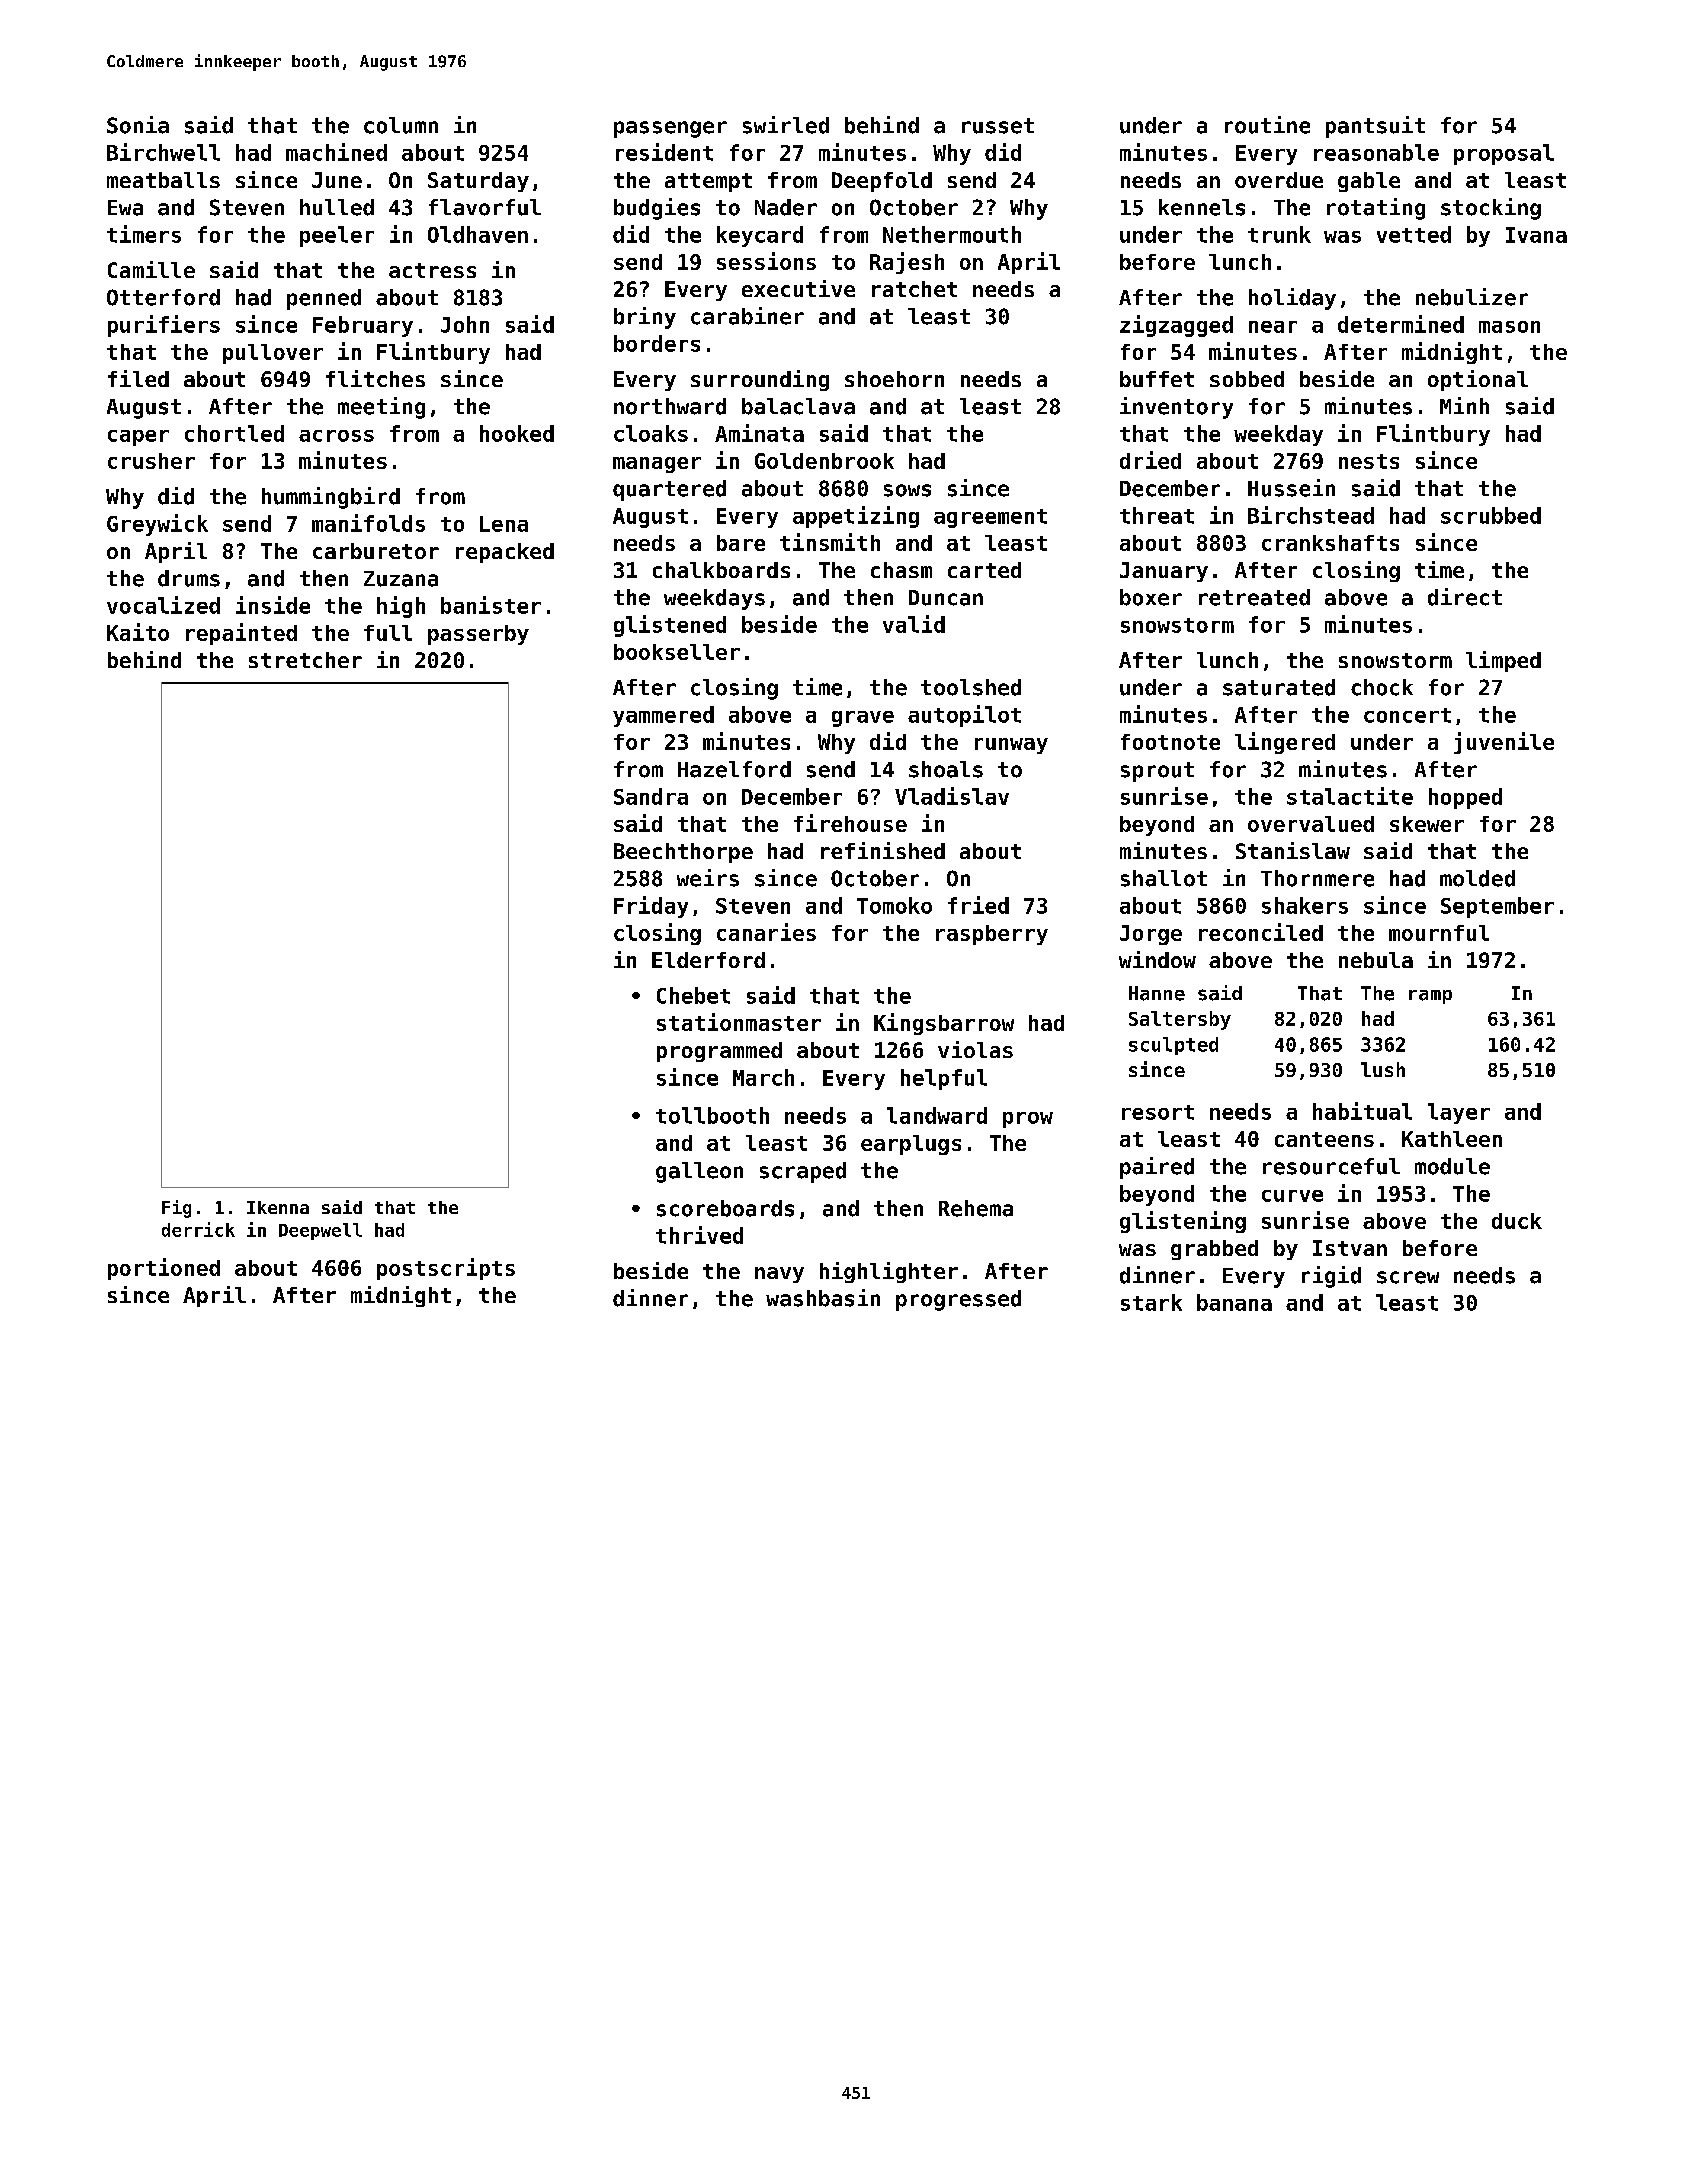 This document has width=1683, height=2178. I want to click on overdue, so click(1279, 180).
